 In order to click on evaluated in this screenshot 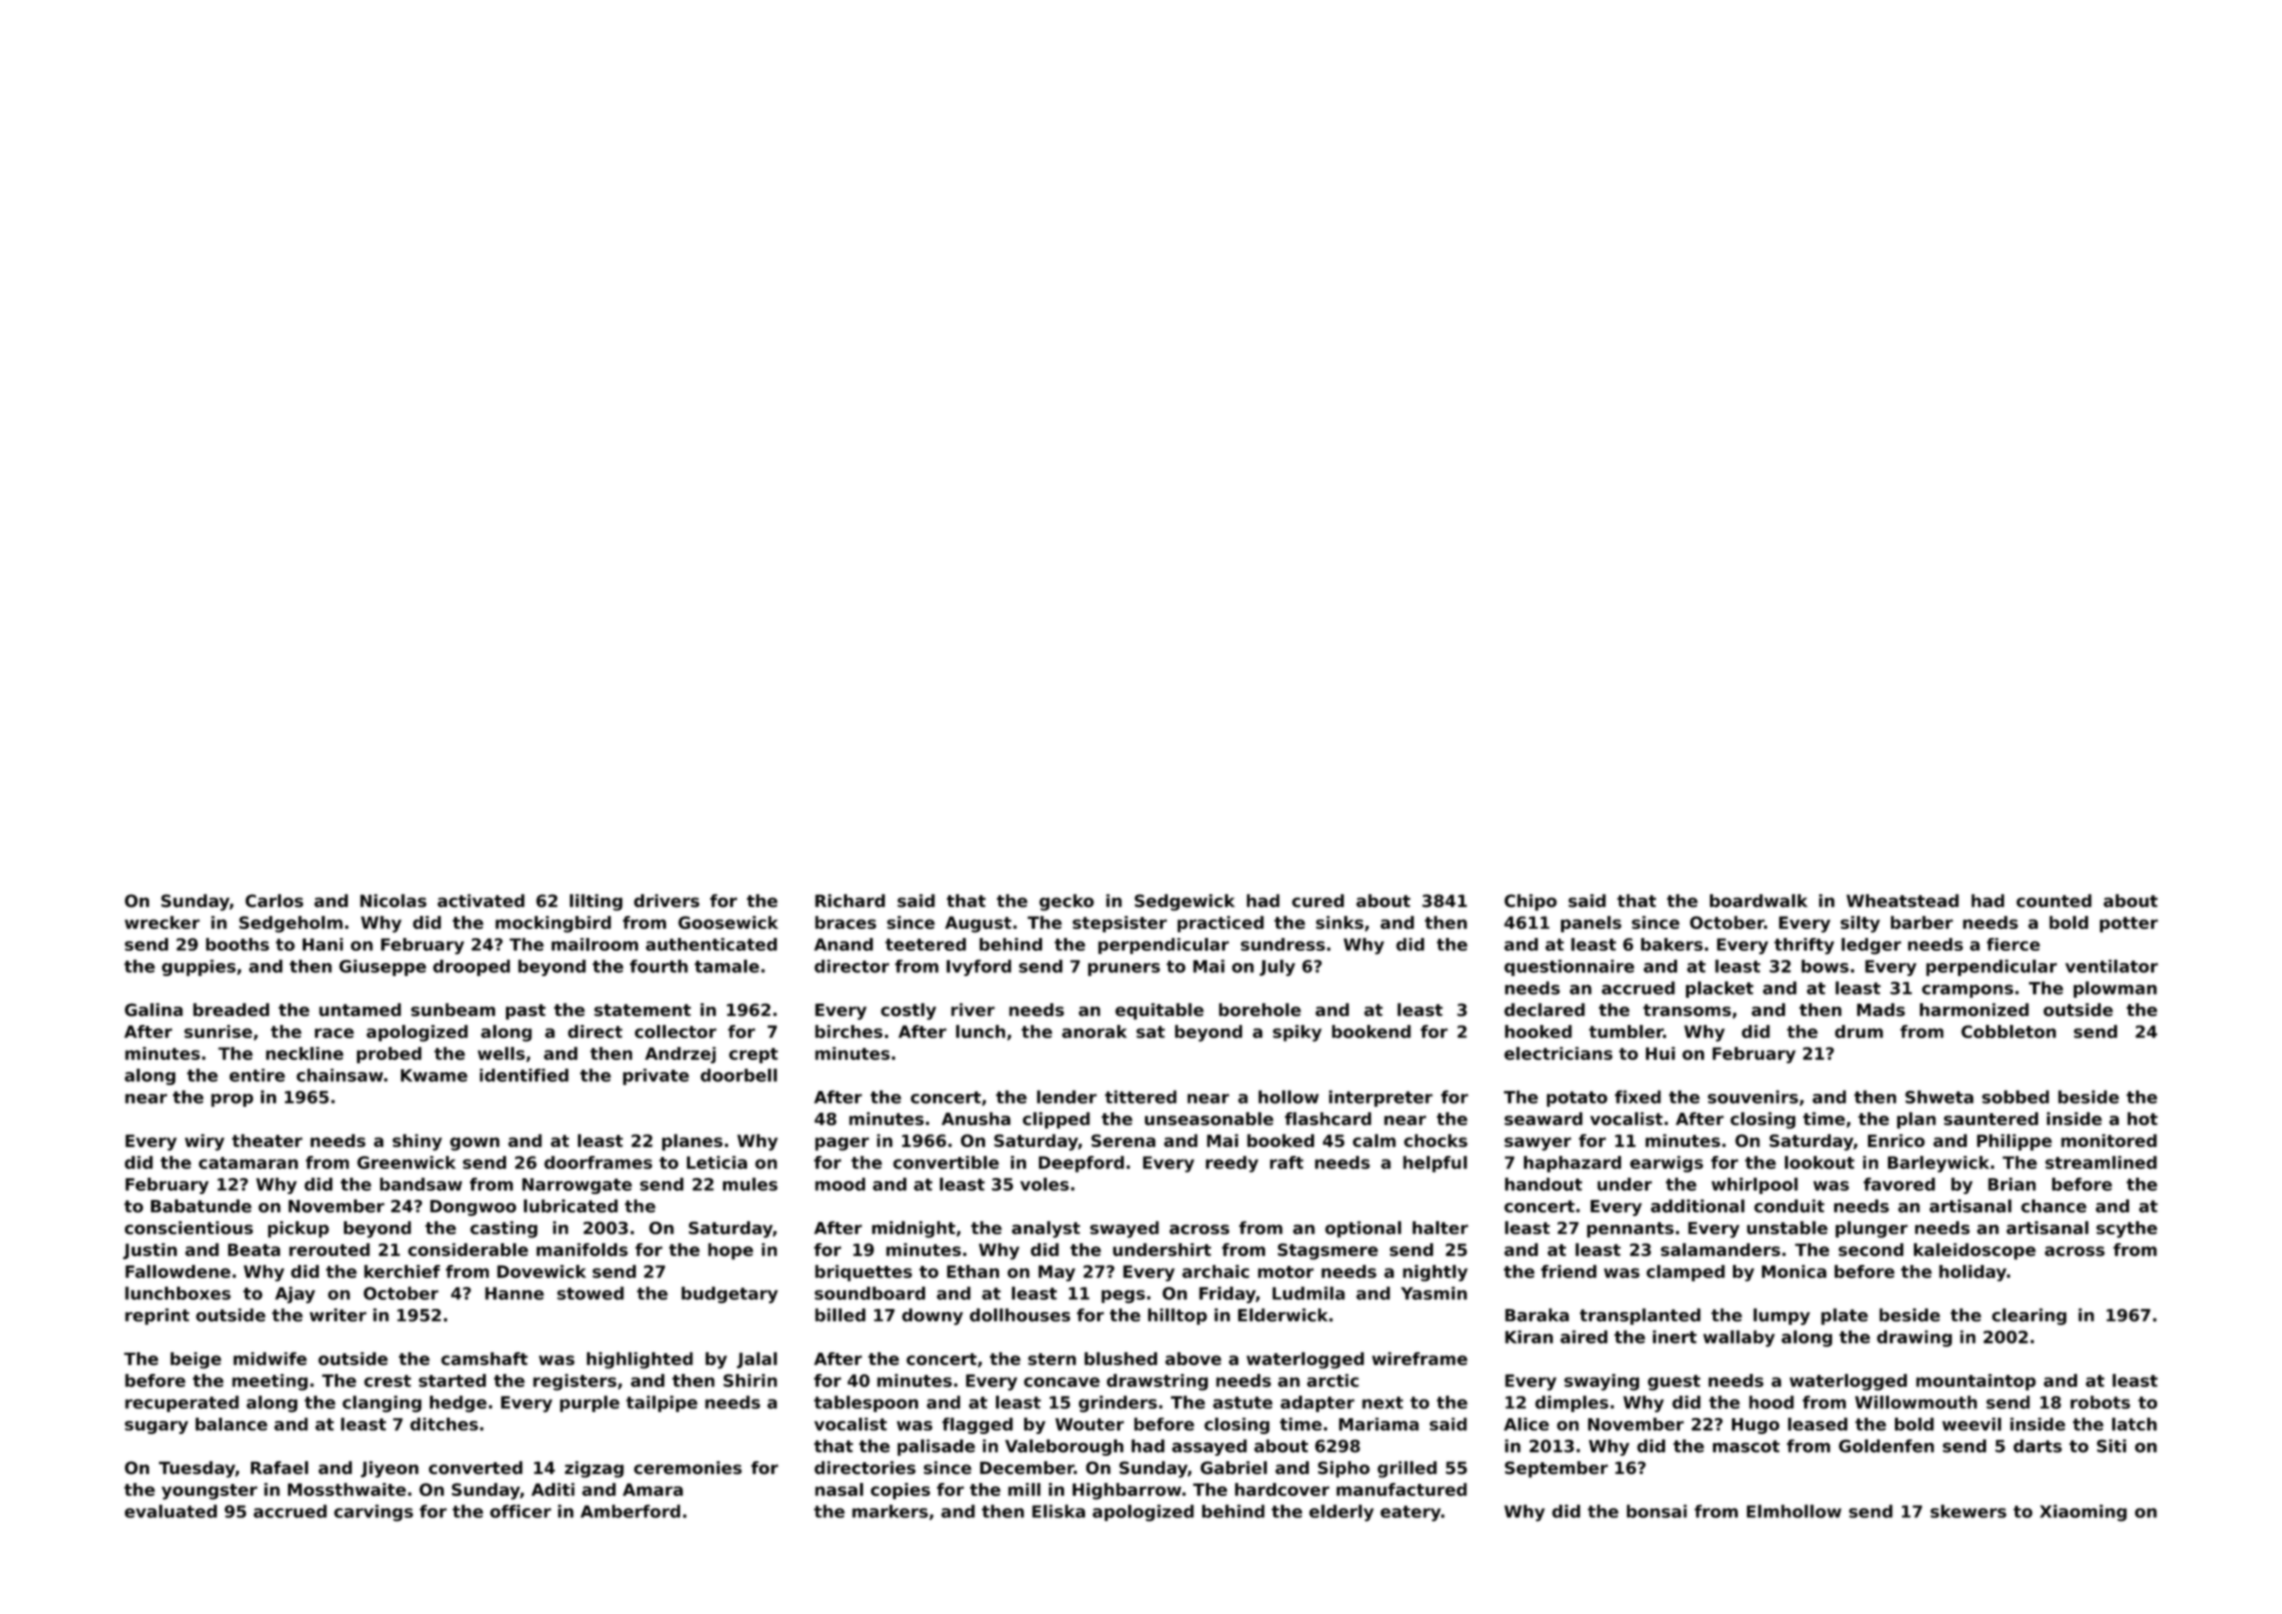, I will do `click(171, 1511)`.
